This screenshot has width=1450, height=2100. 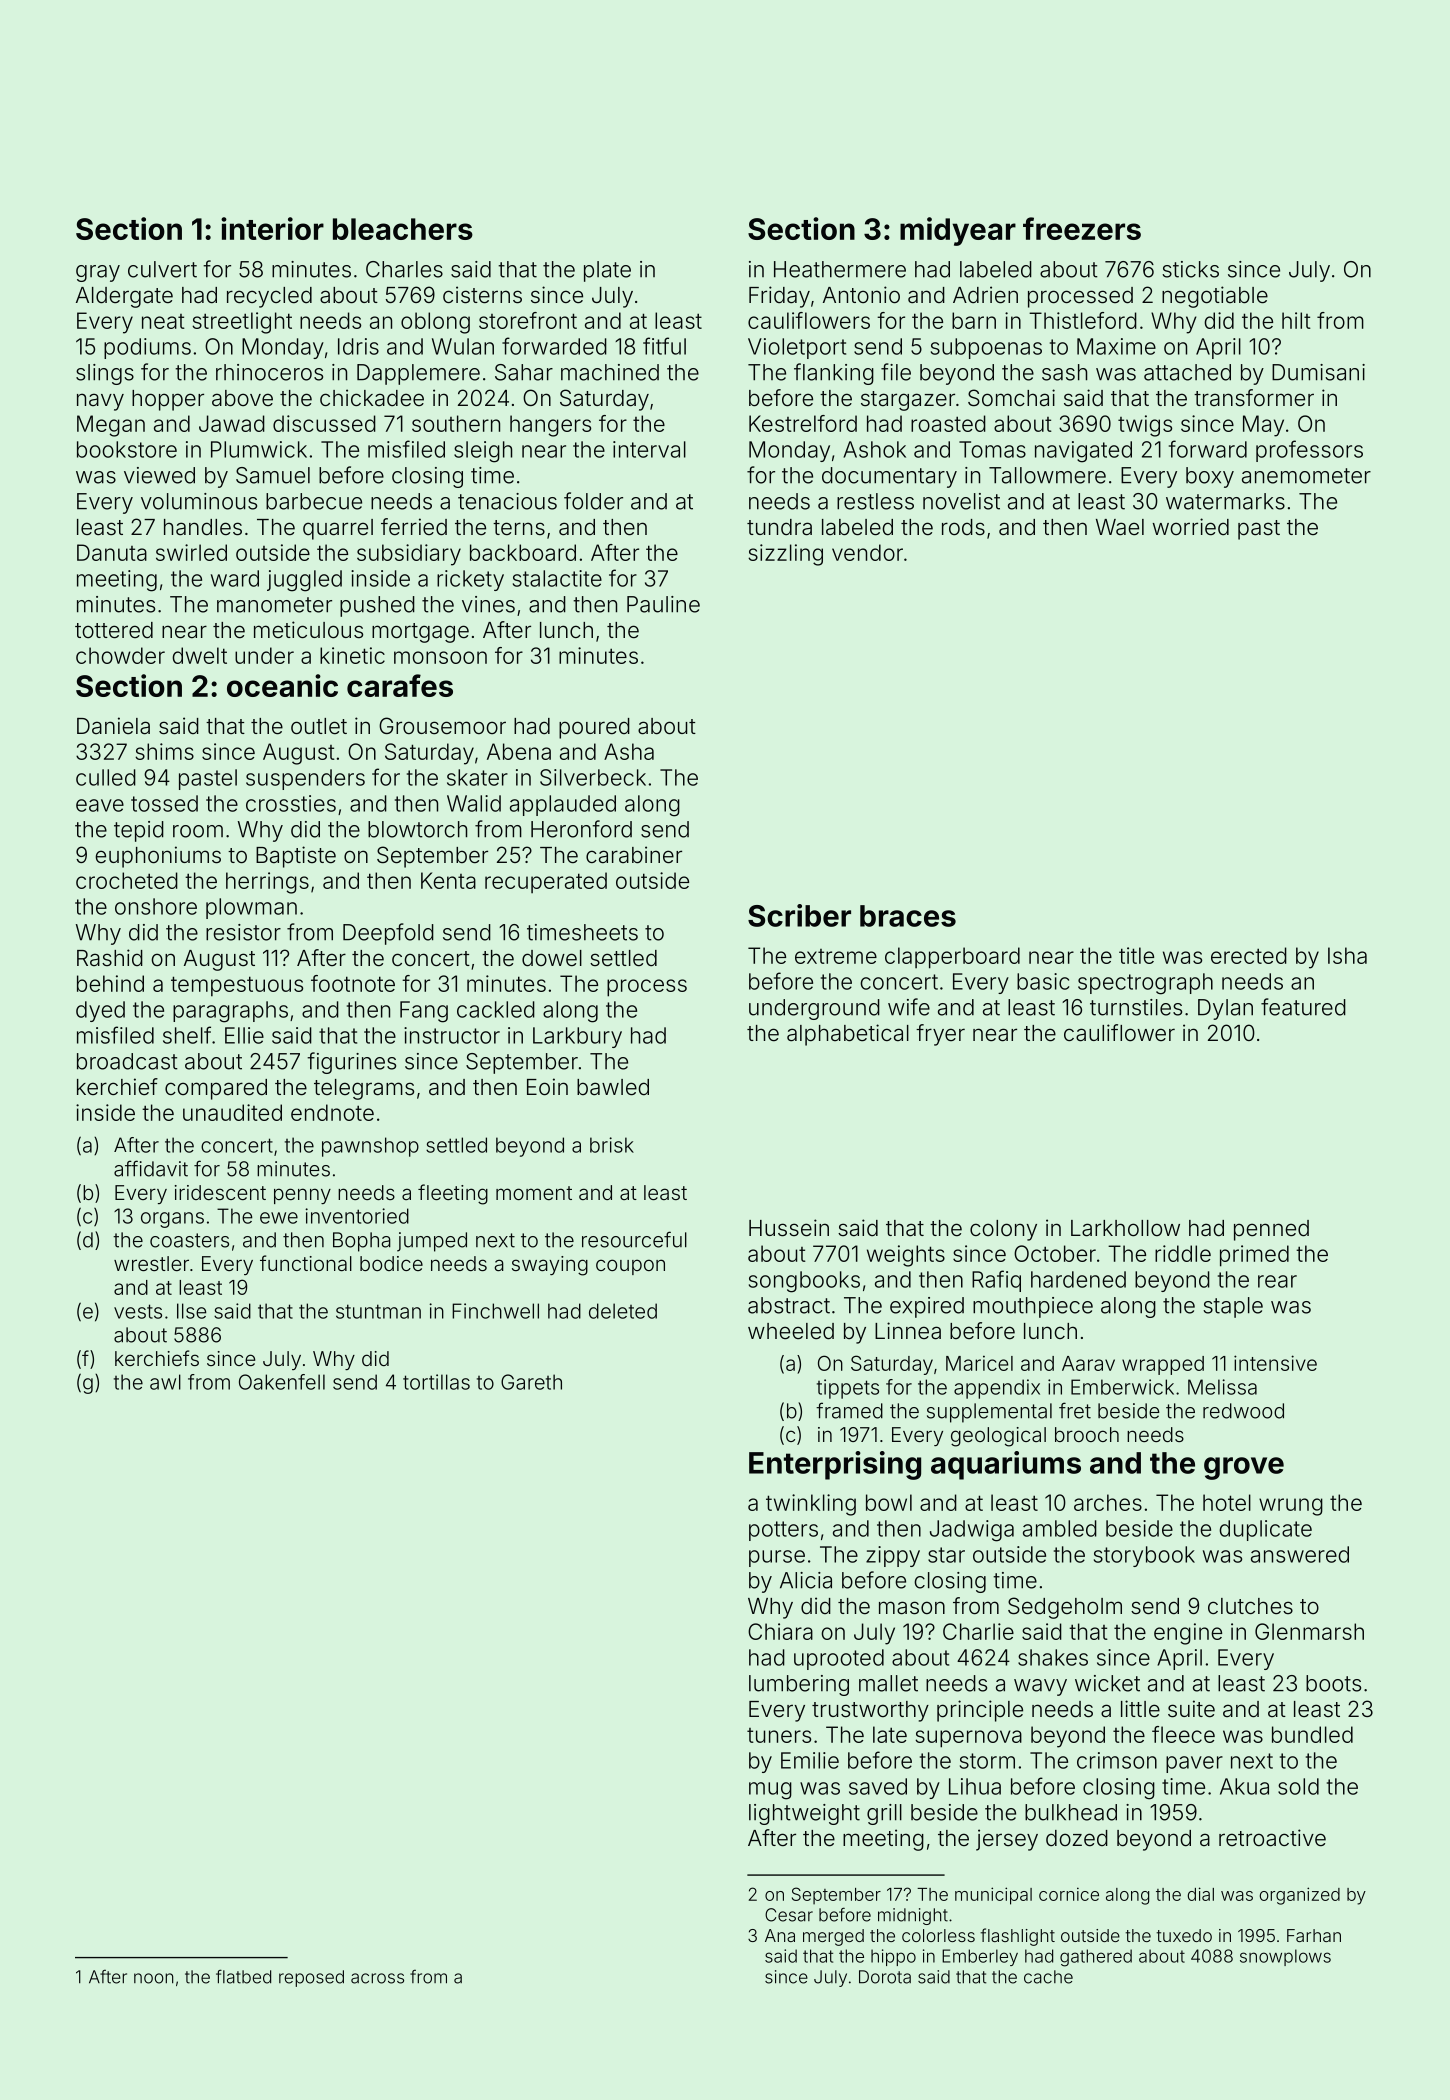 What do you see at coordinates (848, 1035) in the screenshot?
I see `alphabetical` at bounding box center [848, 1035].
